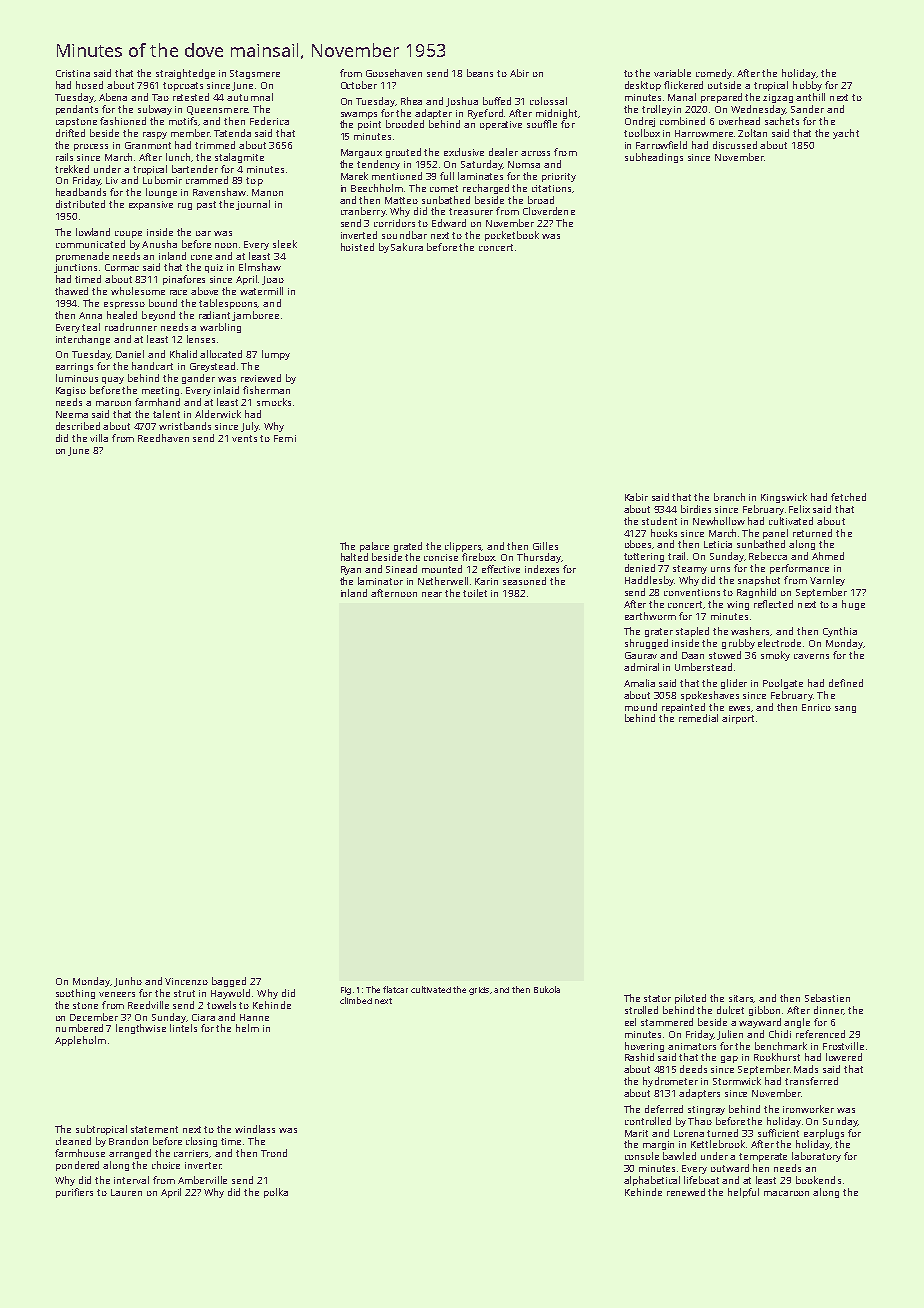 This document has height=1308, width=924. I want to click on Cristina, so click(73, 73).
